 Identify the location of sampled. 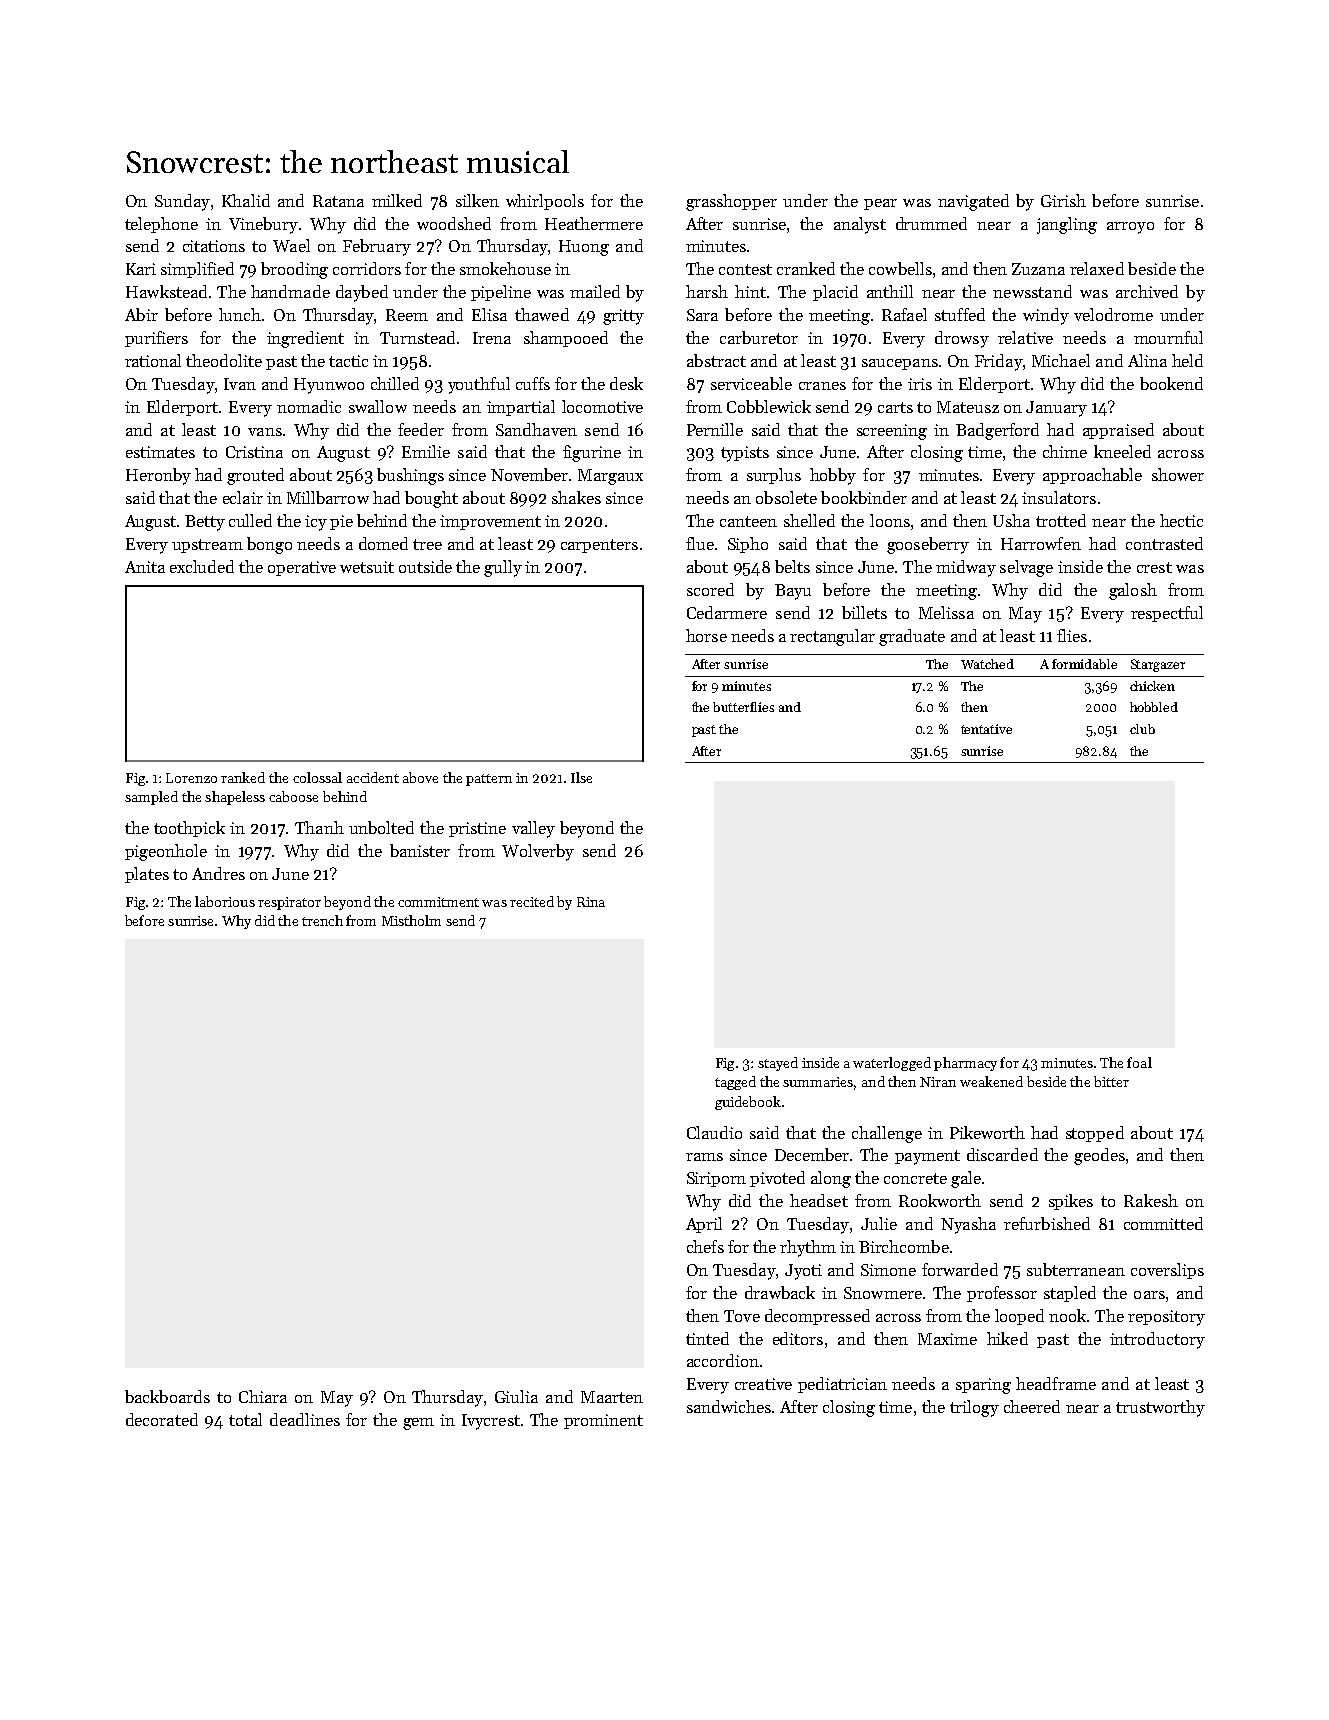
(151, 798).
